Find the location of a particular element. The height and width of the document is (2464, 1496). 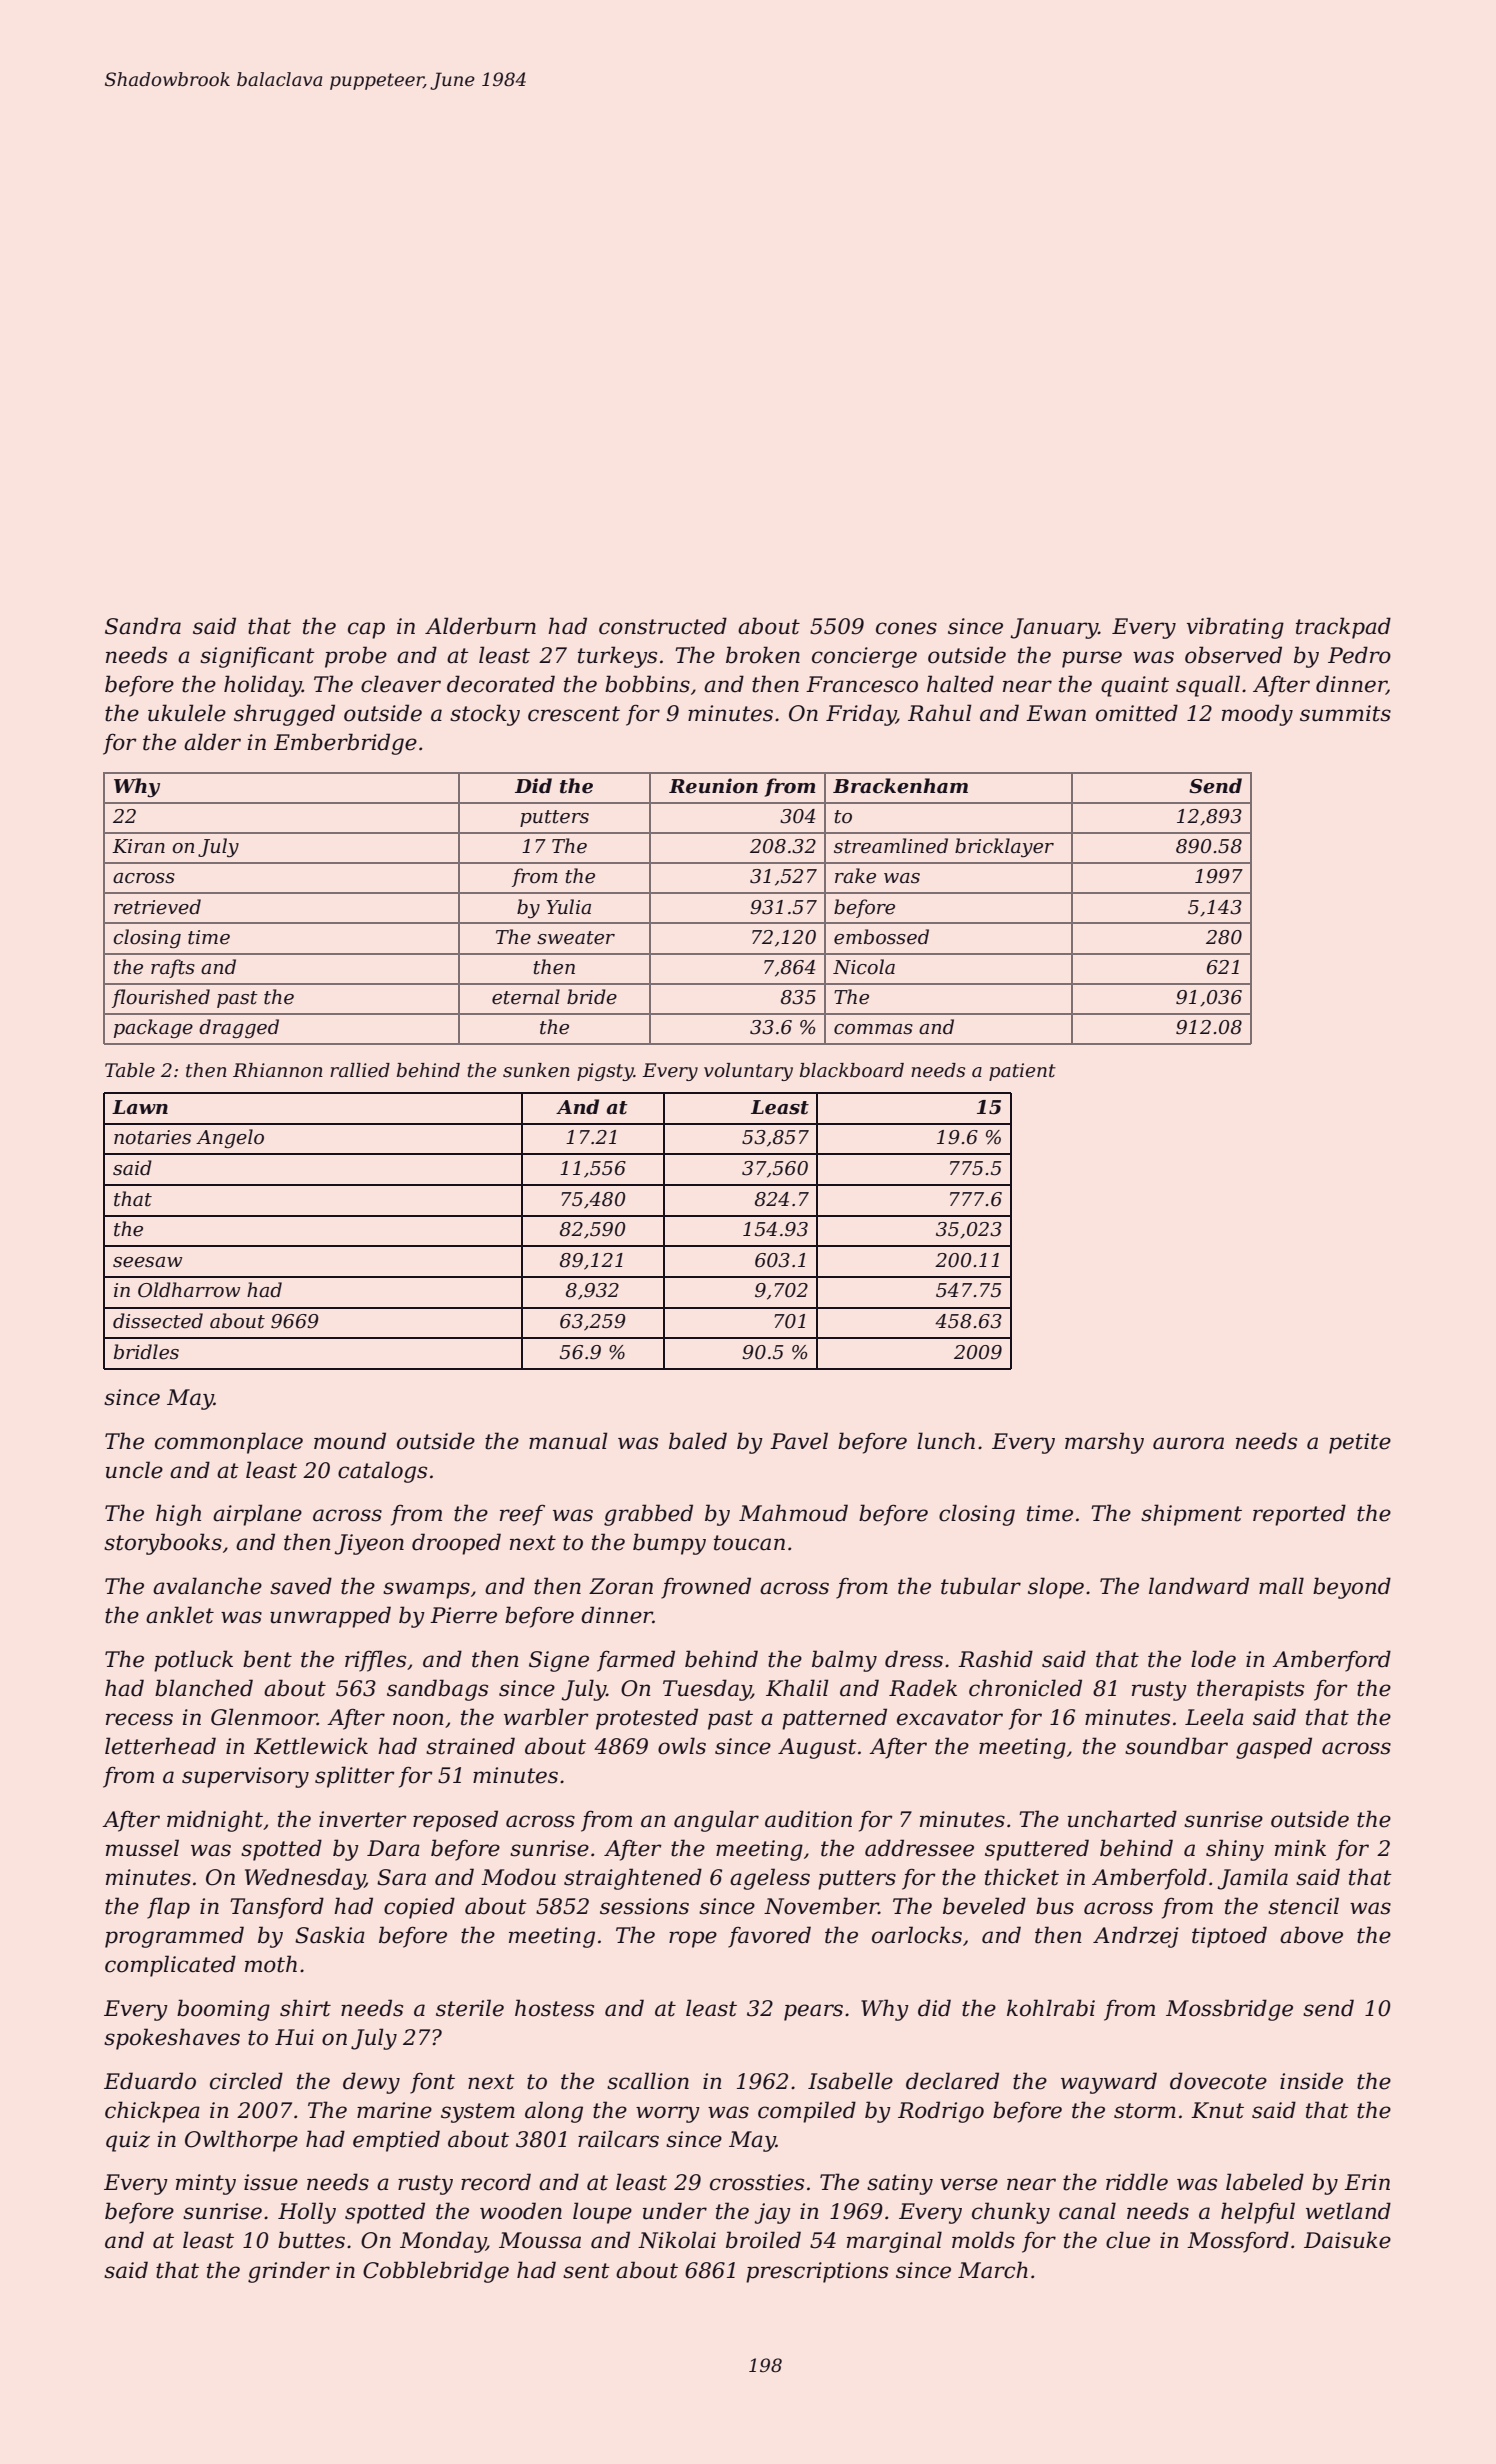

minty is located at coordinates (206, 2184).
